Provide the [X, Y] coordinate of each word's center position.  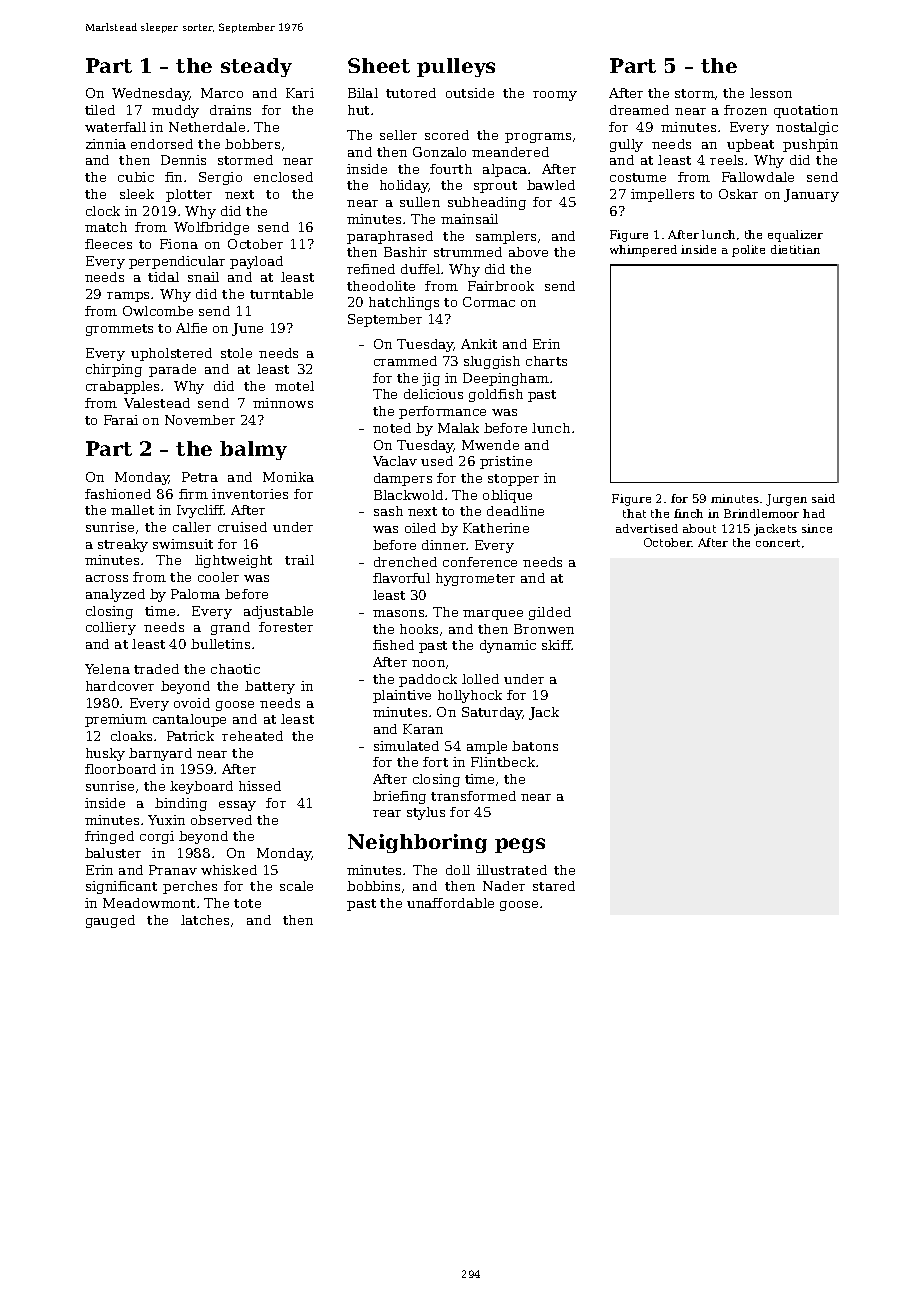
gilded [550, 613]
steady [256, 67]
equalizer [795, 236]
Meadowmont [149, 903]
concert [778, 543]
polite [748, 251]
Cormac [489, 302]
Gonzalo [439, 152]
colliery [111, 628]
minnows [283, 403]
